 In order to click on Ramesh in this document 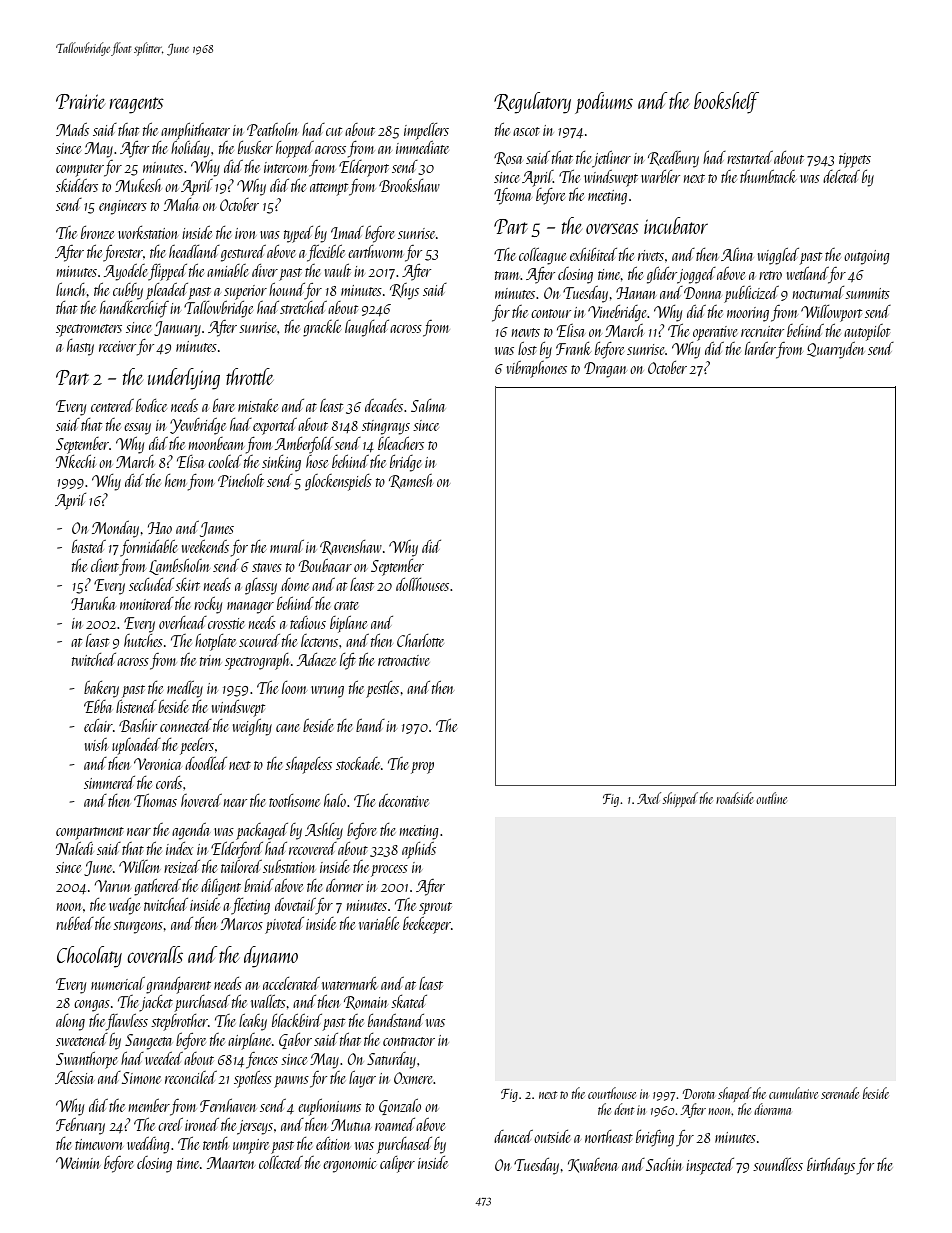, I will do `click(411, 481)`.
